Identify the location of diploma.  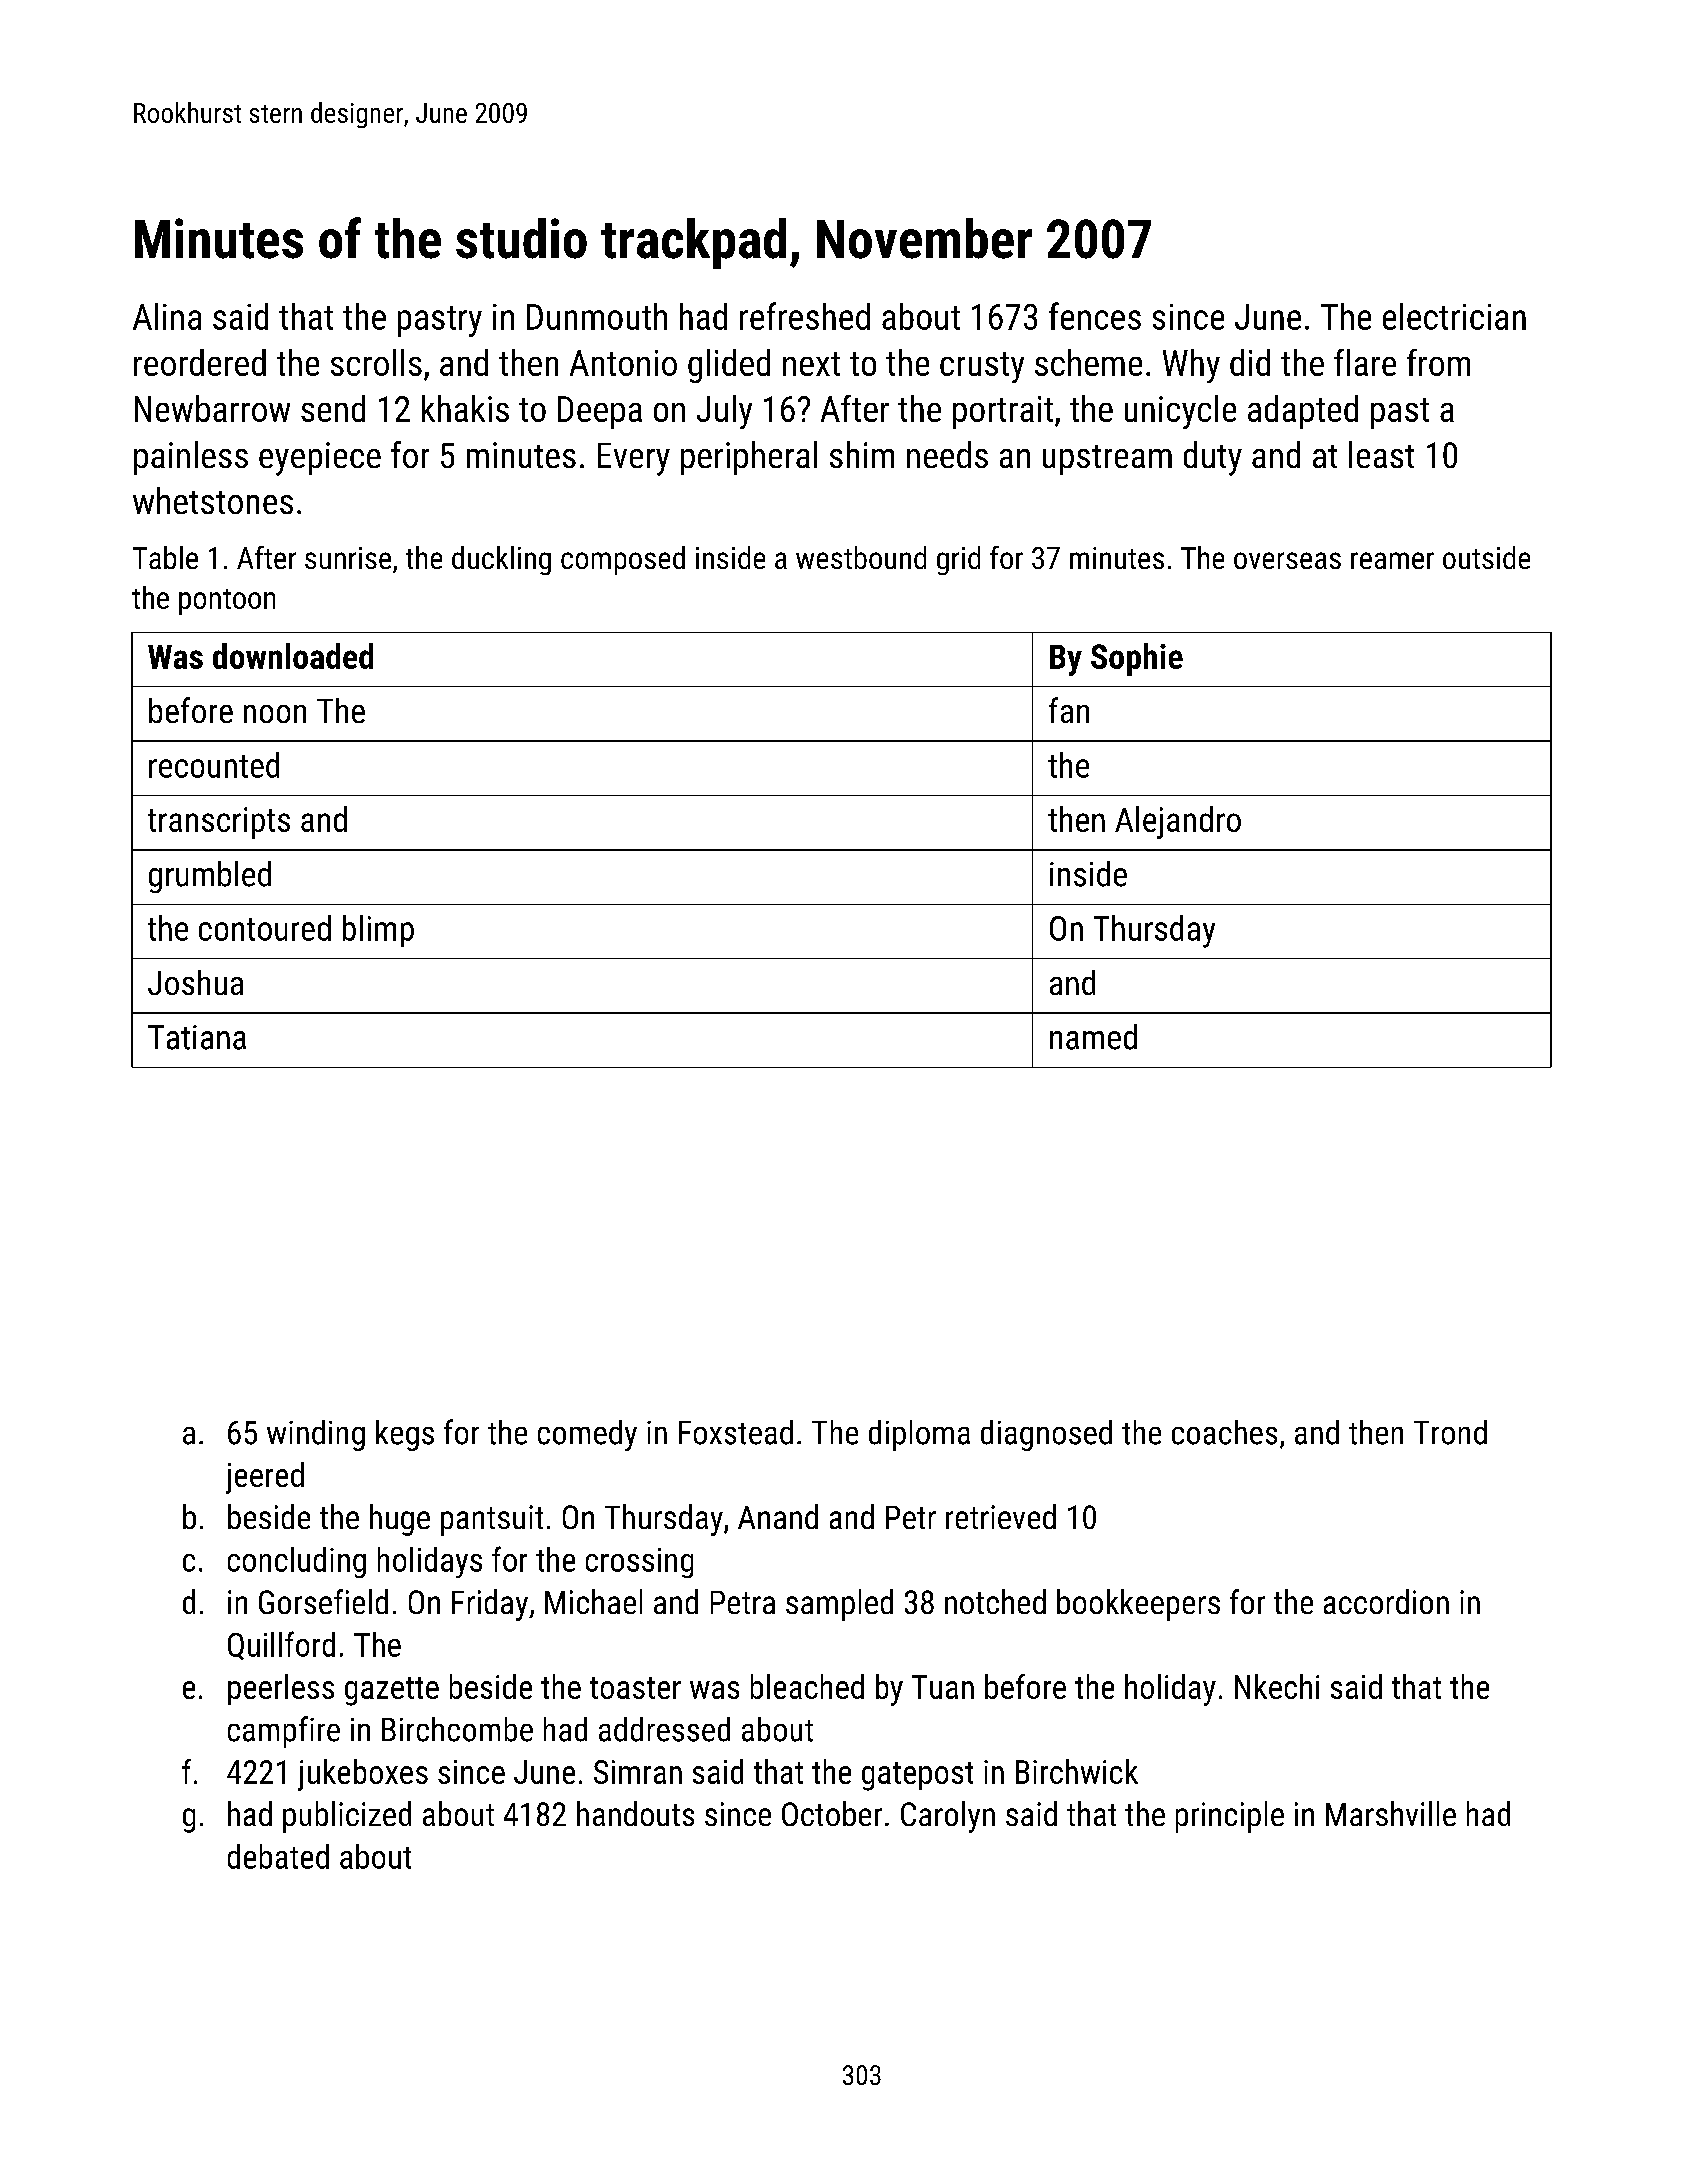
(919, 1435).
